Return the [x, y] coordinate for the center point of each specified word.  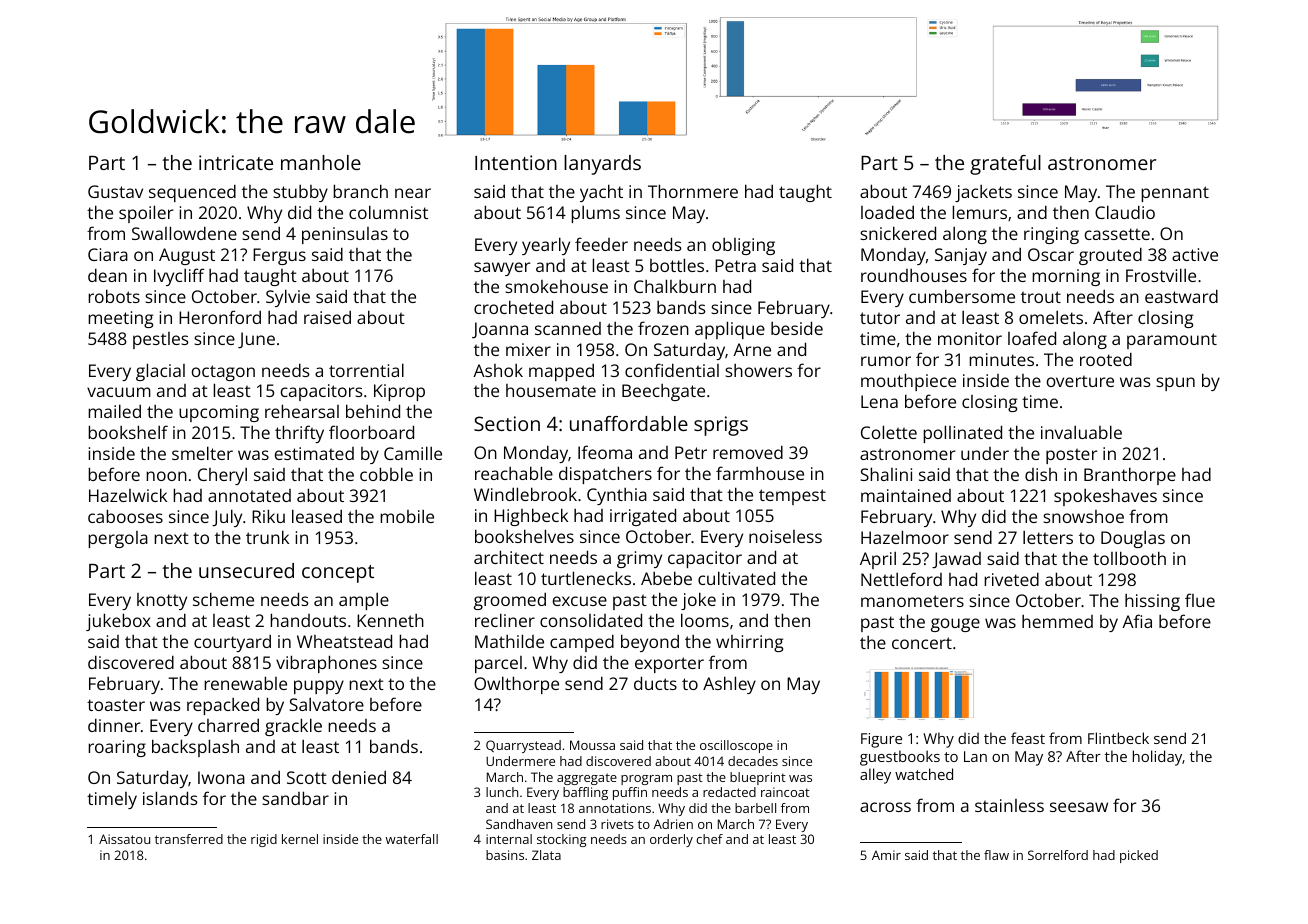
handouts [308, 620]
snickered [898, 233]
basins [505, 855]
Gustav [115, 191]
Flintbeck [1118, 738]
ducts [655, 683]
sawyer [502, 269]
